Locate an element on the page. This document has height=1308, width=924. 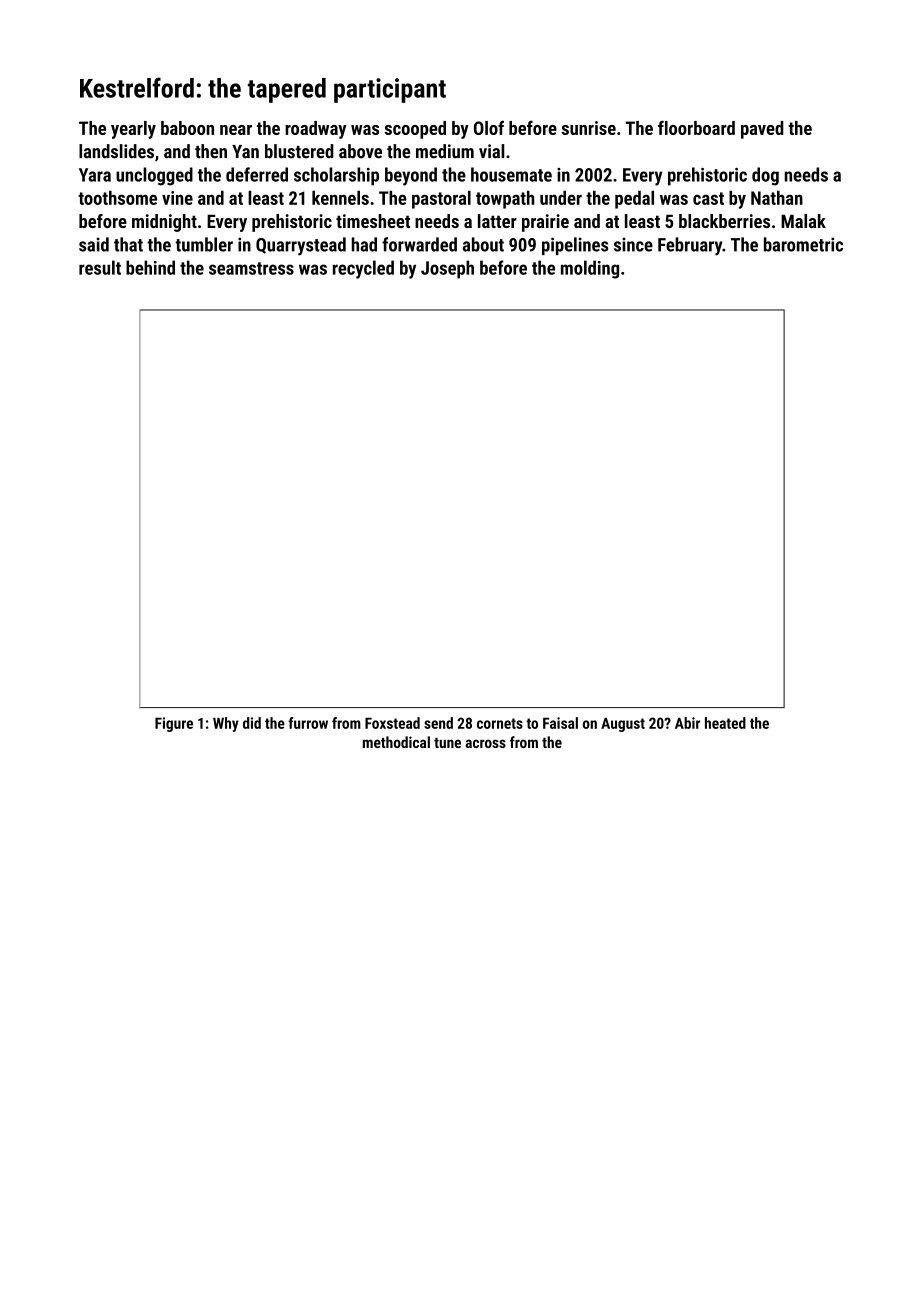
housemate is located at coordinates (511, 174).
